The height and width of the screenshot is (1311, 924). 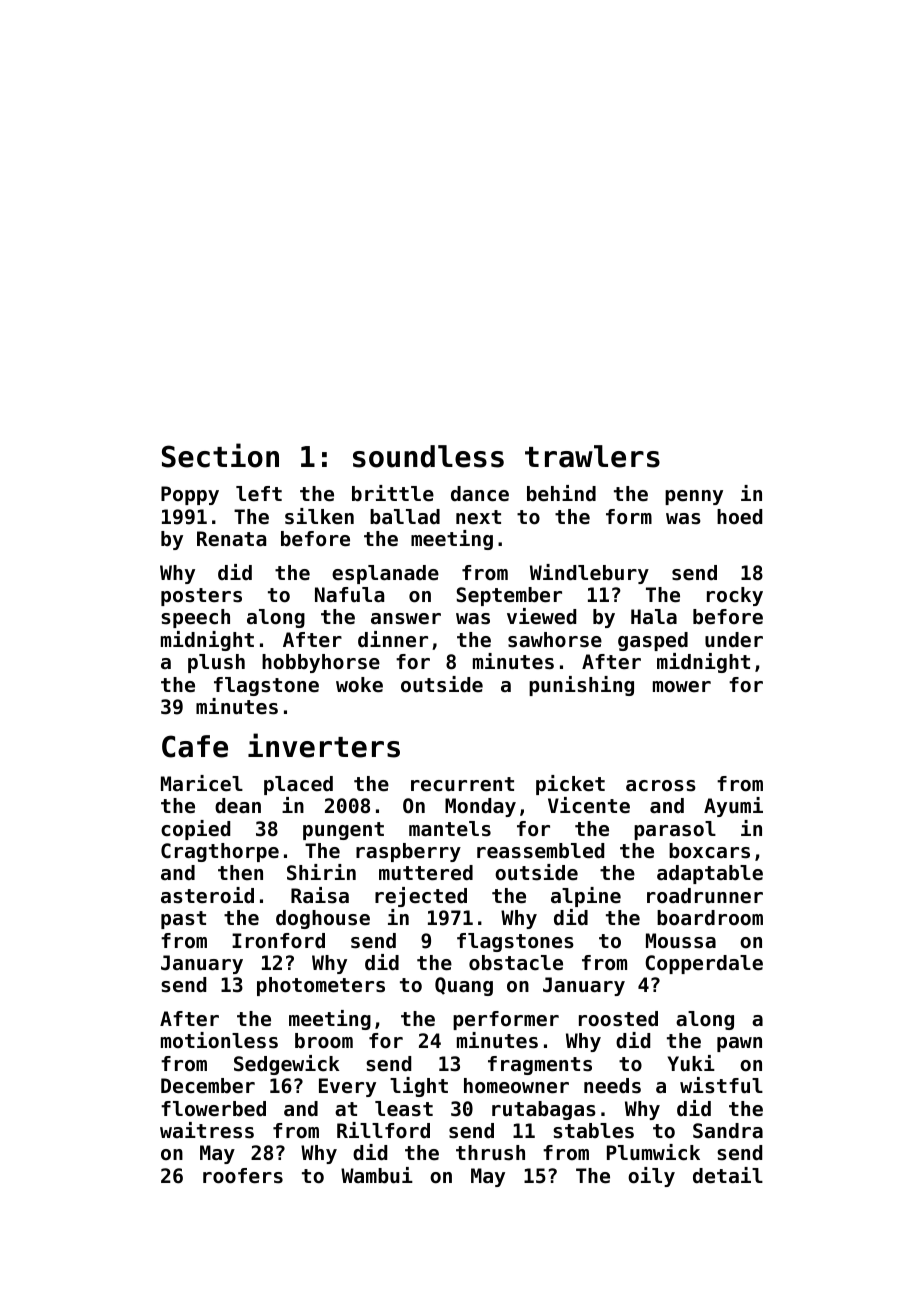 What do you see at coordinates (428, 456) in the screenshot?
I see `soundless` at bounding box center [428, 456].
